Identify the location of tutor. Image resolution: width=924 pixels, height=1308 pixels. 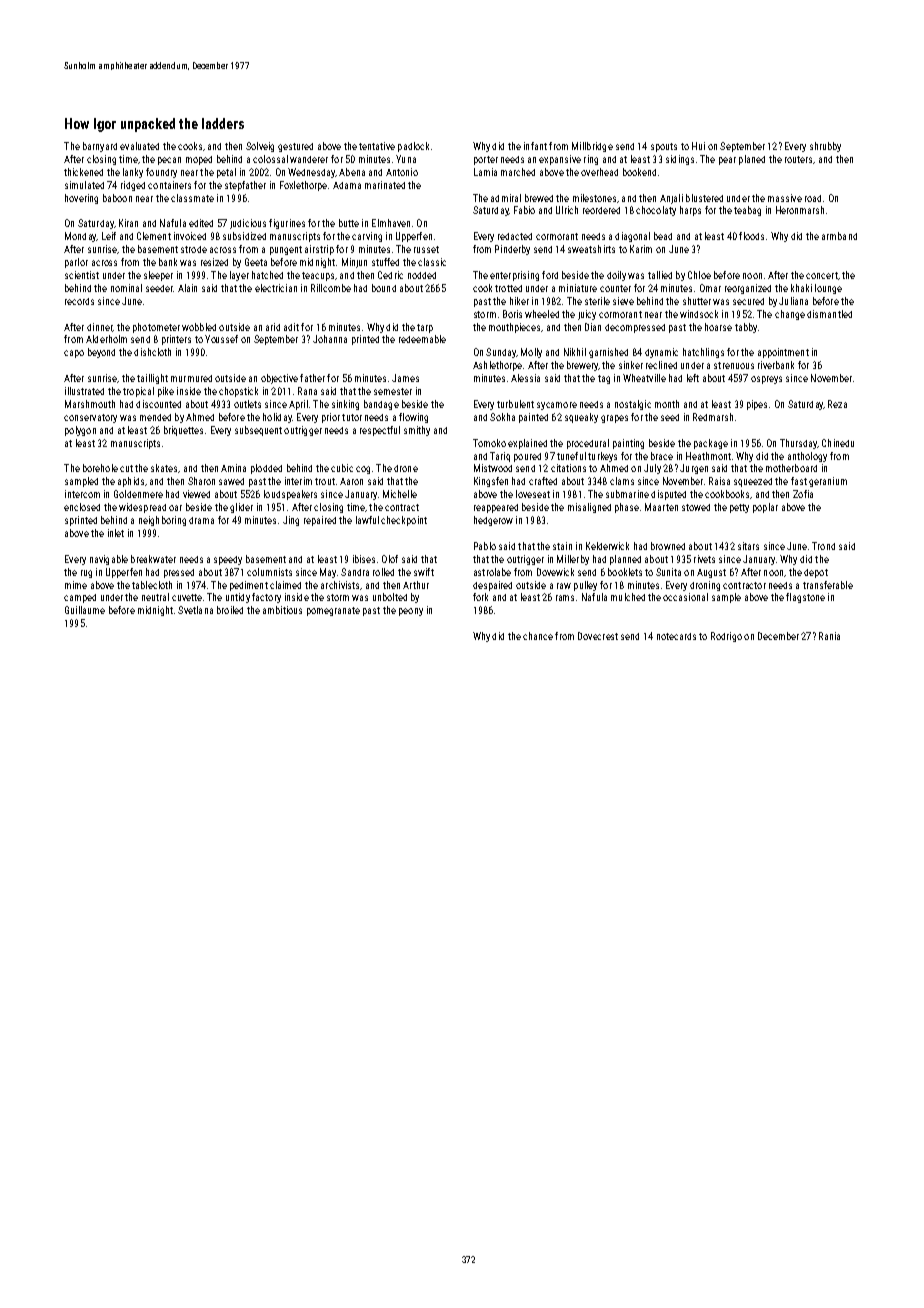
(352, 417).
